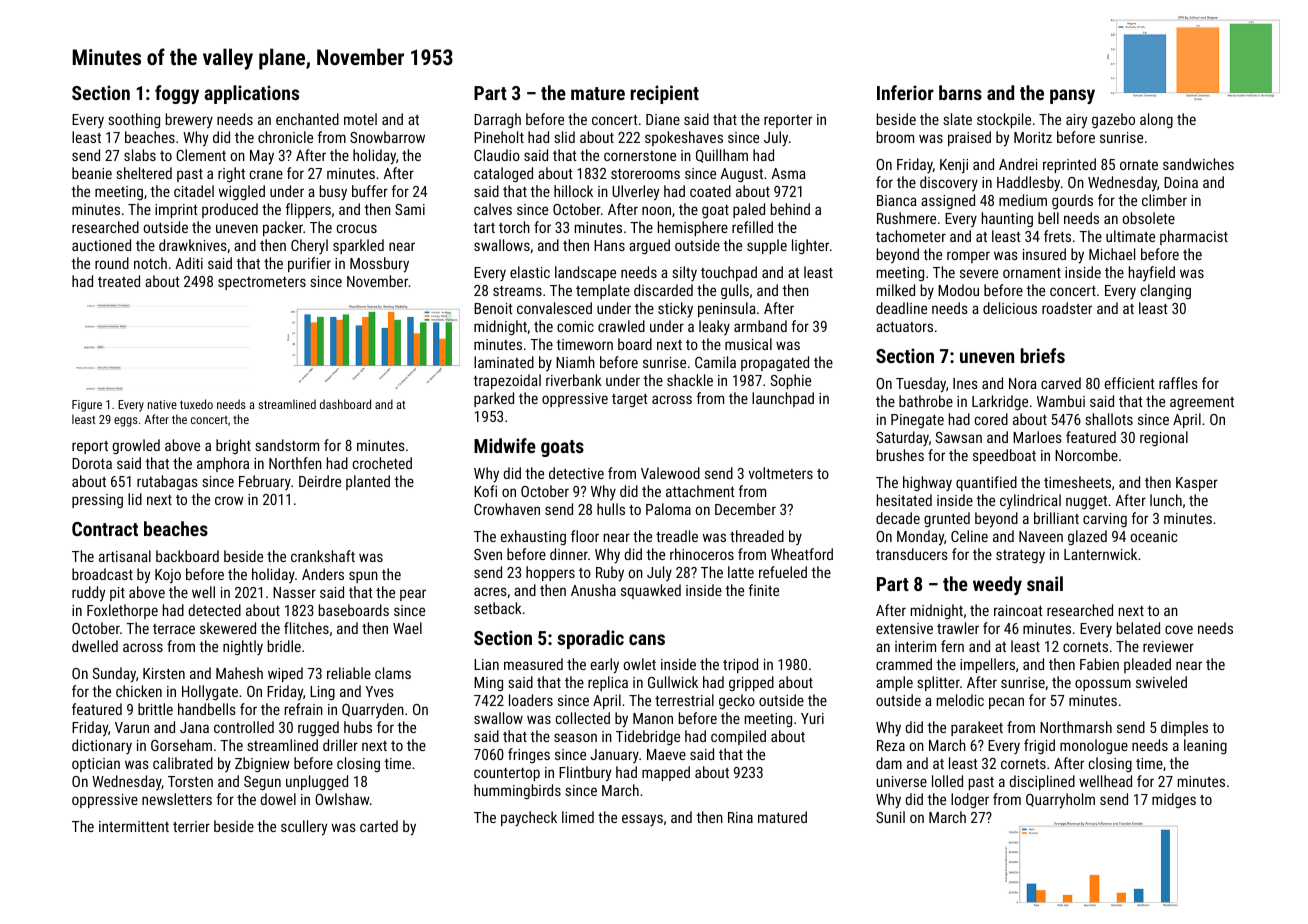  I want to click on reviewer, so click(1168, 646).
